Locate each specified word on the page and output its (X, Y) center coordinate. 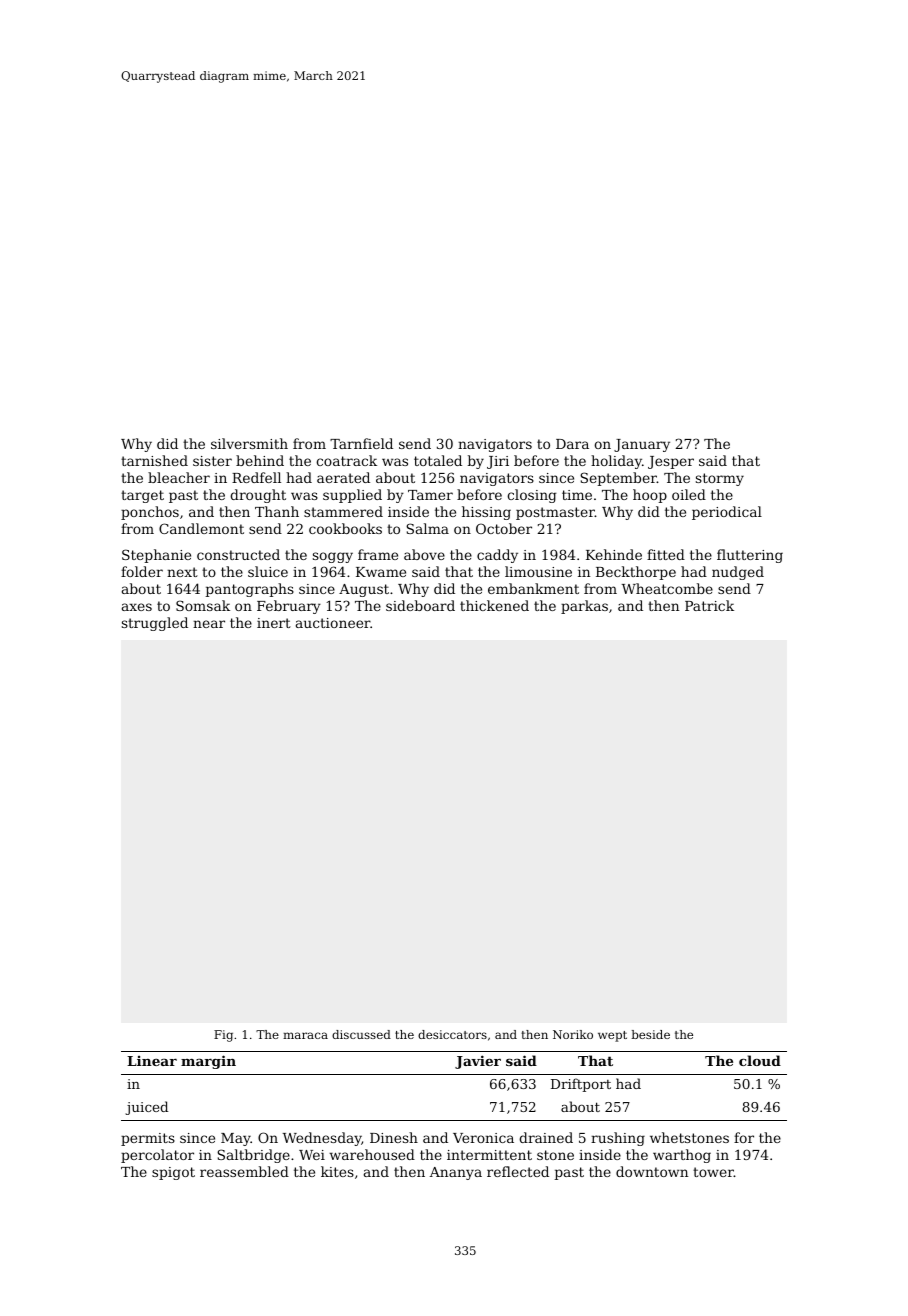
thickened (494, 605)
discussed (361, 1034)
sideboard (420, 605)
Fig (223, 1036)
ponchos (150, 513)
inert (274, 623)
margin (208, 1062)
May (236, 1139)
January (642, 445)
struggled (155, 624)
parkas (584, 607)
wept (612, 1036)
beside (650, 1034)
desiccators (452, 1034)
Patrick (709, 605)
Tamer (430, 495)
